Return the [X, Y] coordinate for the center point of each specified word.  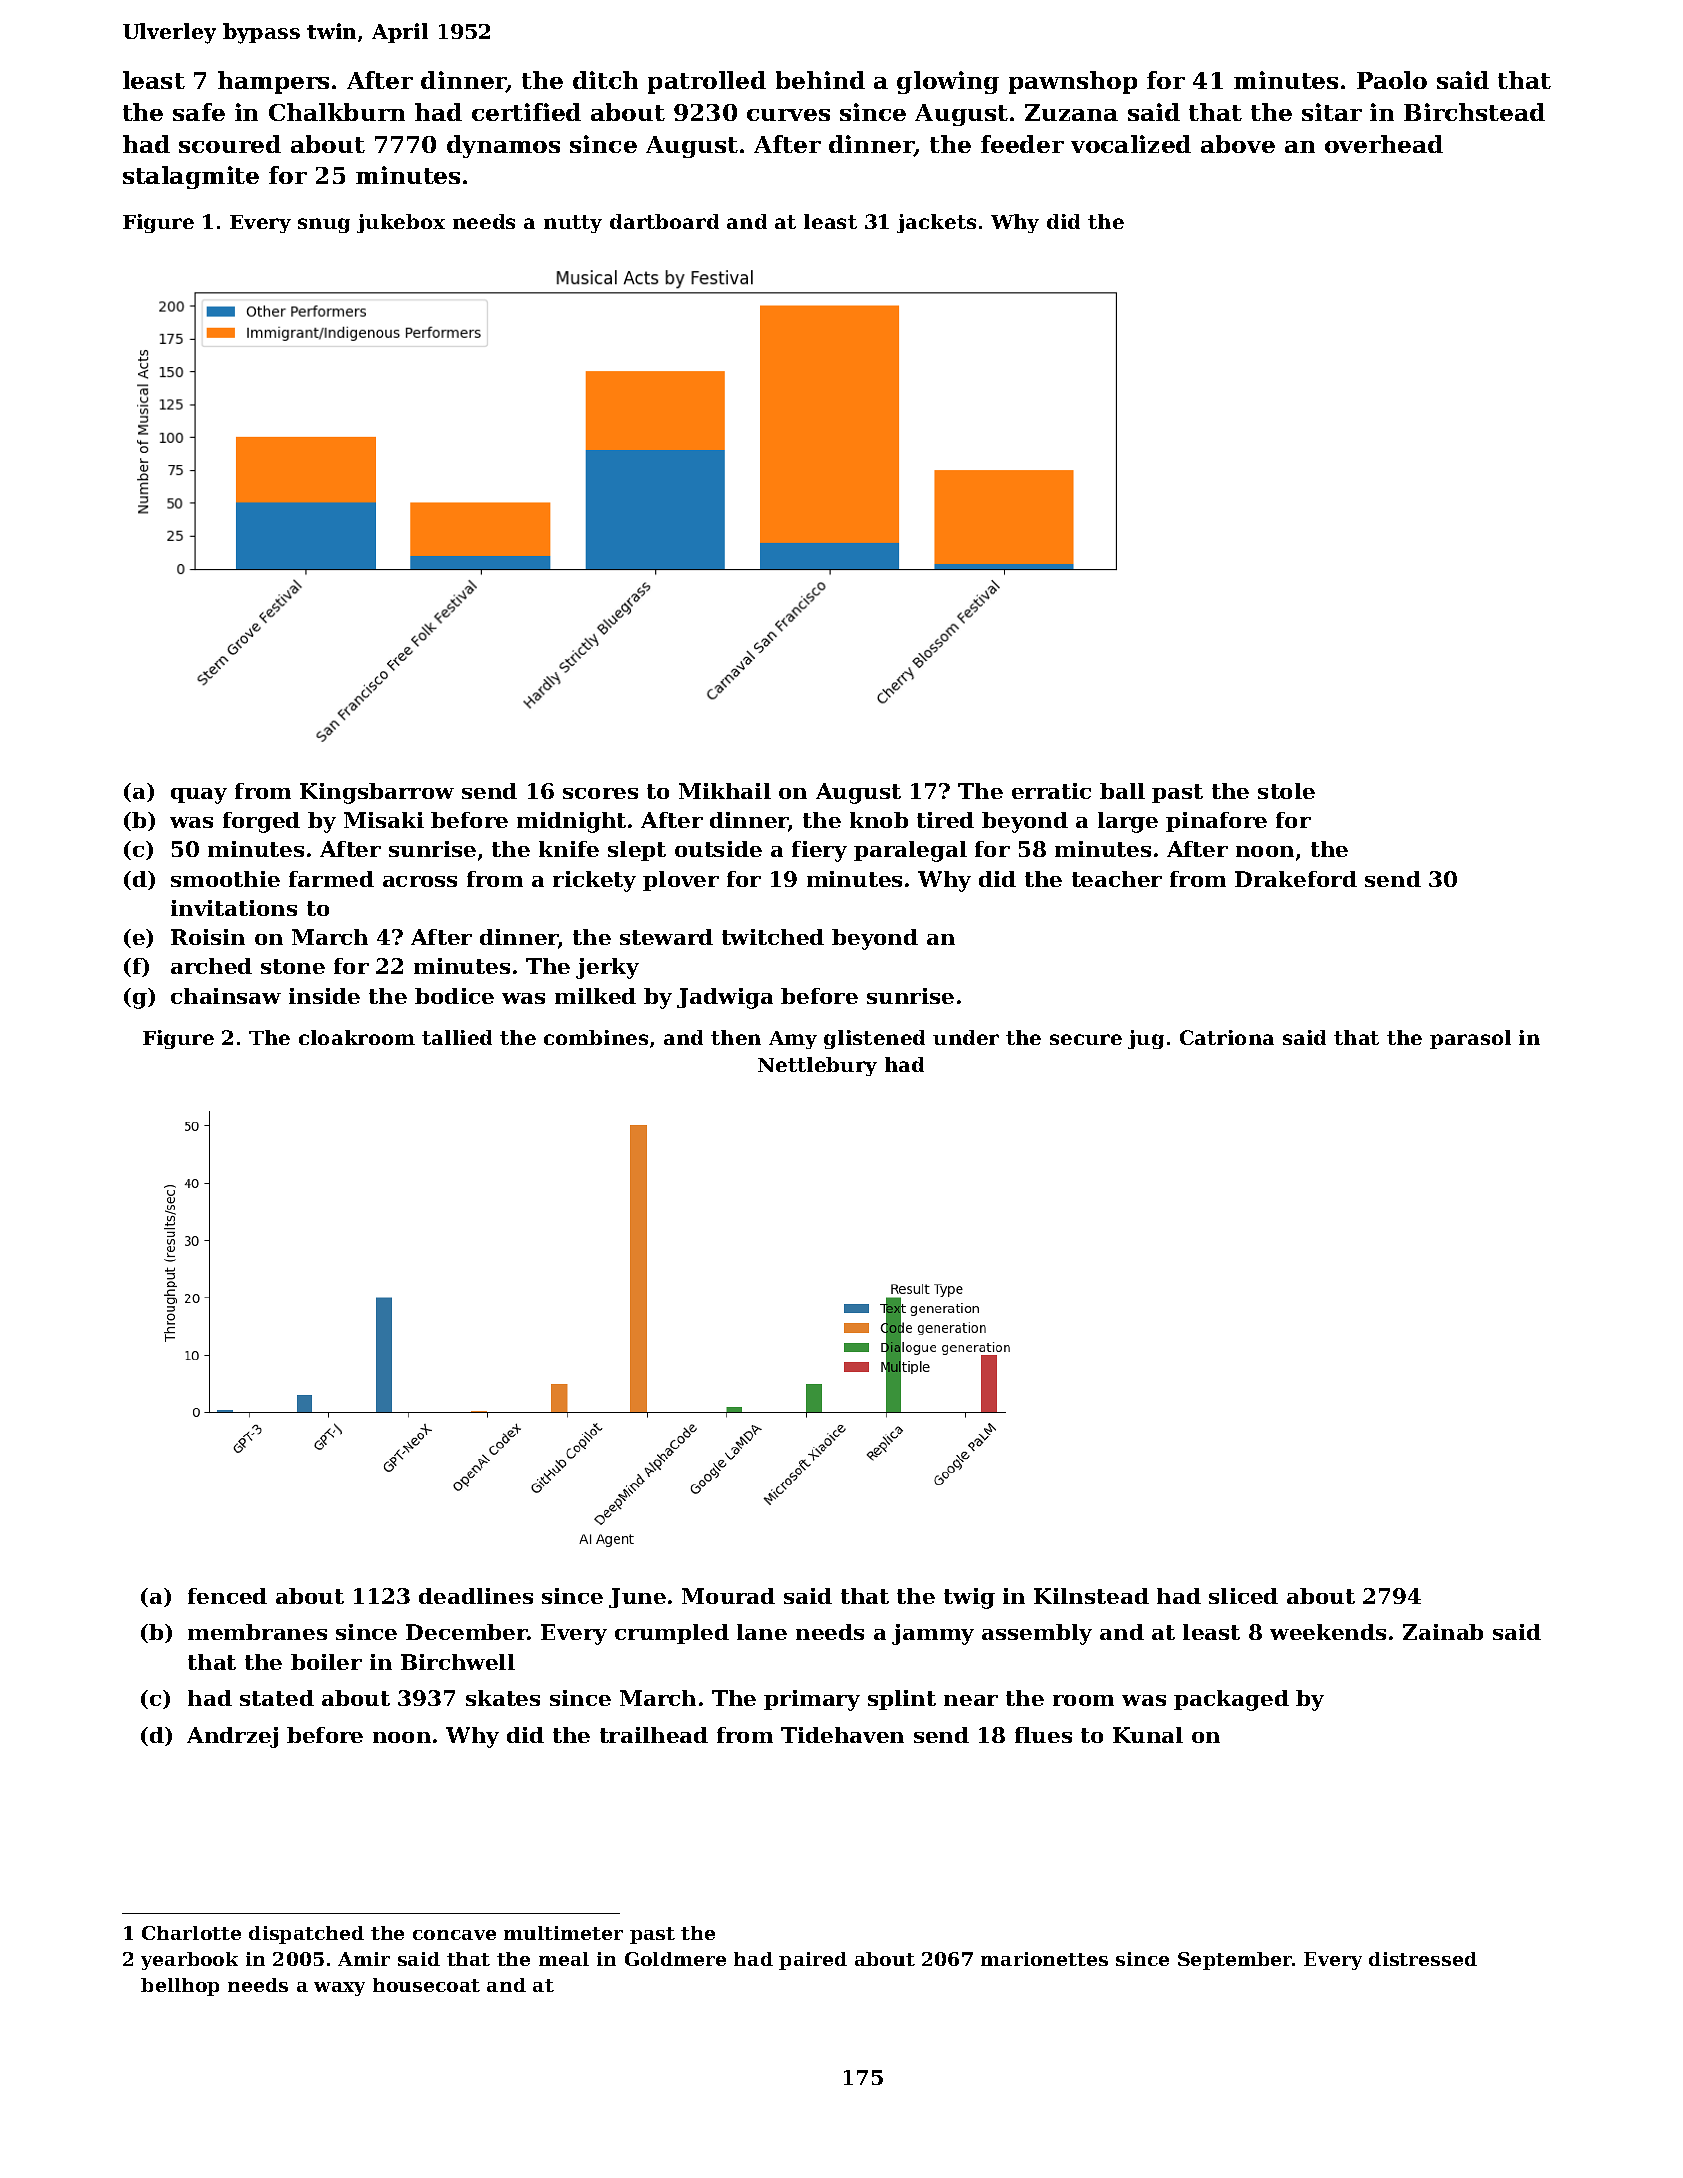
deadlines [476, 1596]
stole [1286, 791]
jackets [936, 223]
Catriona [1227, 1037]
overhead [1384, 144]
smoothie [225, 879]
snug [324, 225]
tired [945, 820]
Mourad [728, 1596]
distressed [1423, 1959]
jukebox [401, 223]
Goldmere [675, 1959]
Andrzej [232, 1737]
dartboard [664, 221]
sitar [1332, 112]
